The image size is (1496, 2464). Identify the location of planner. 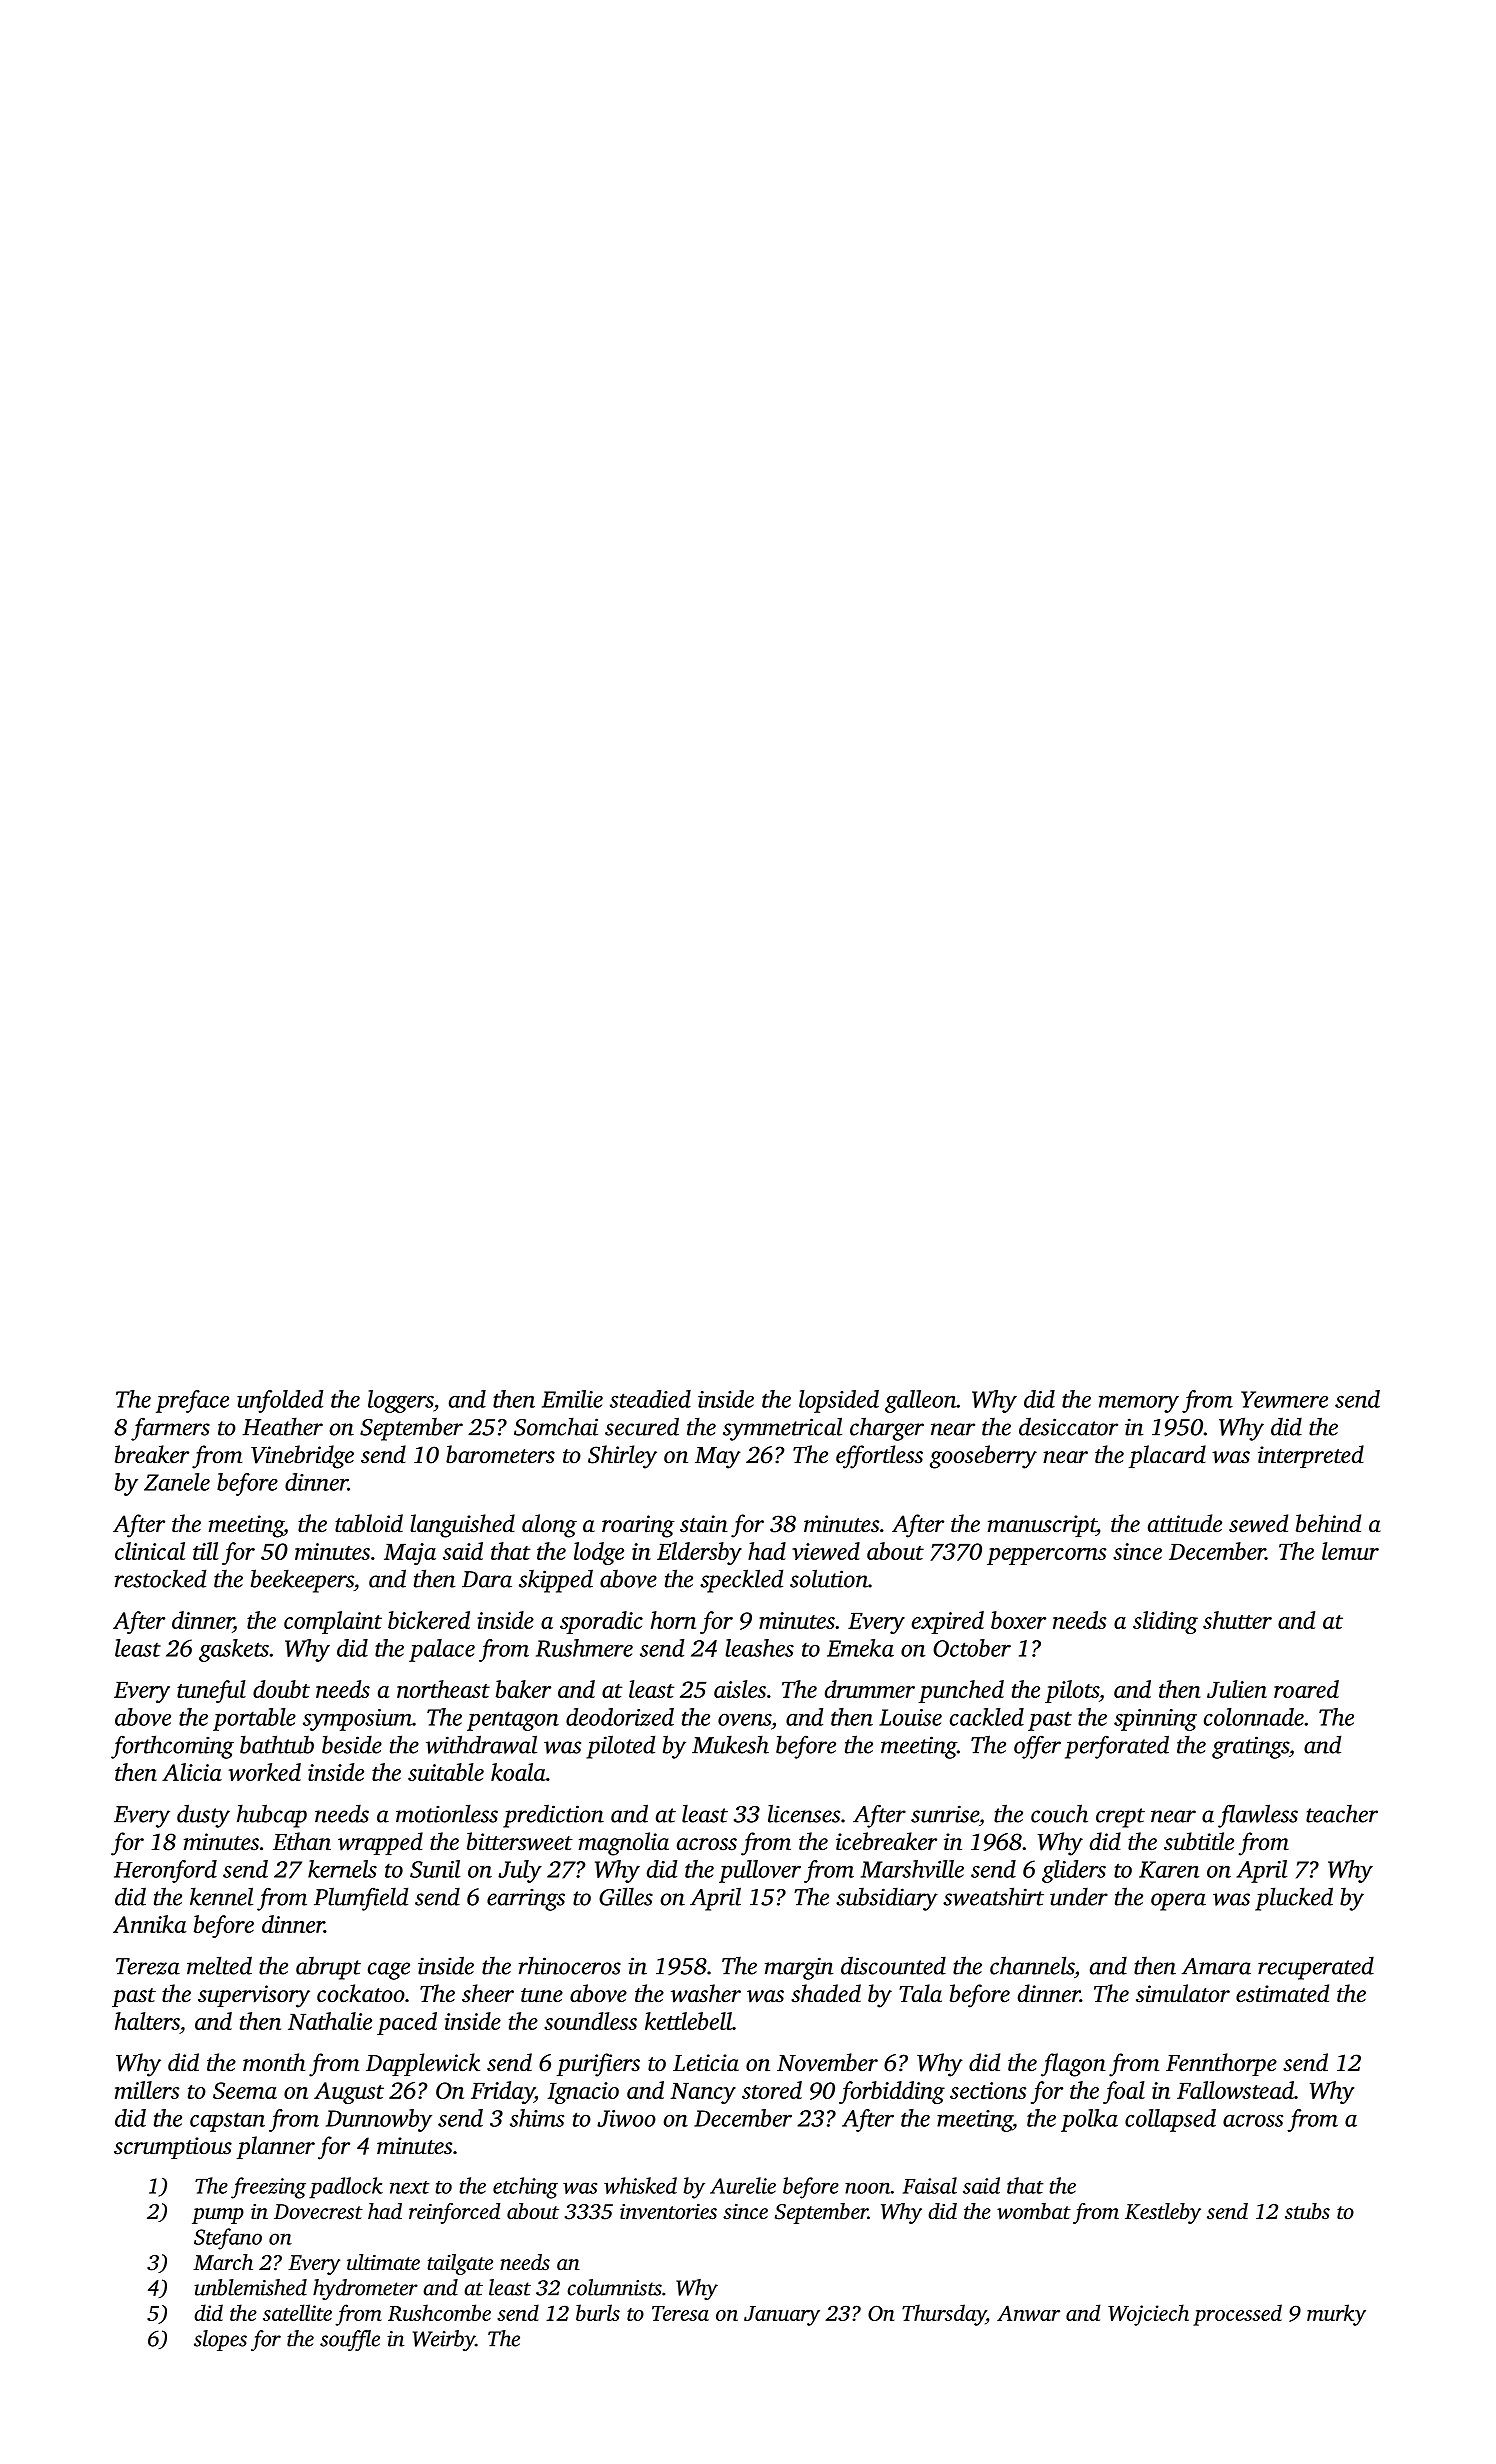
(276, 2147).
